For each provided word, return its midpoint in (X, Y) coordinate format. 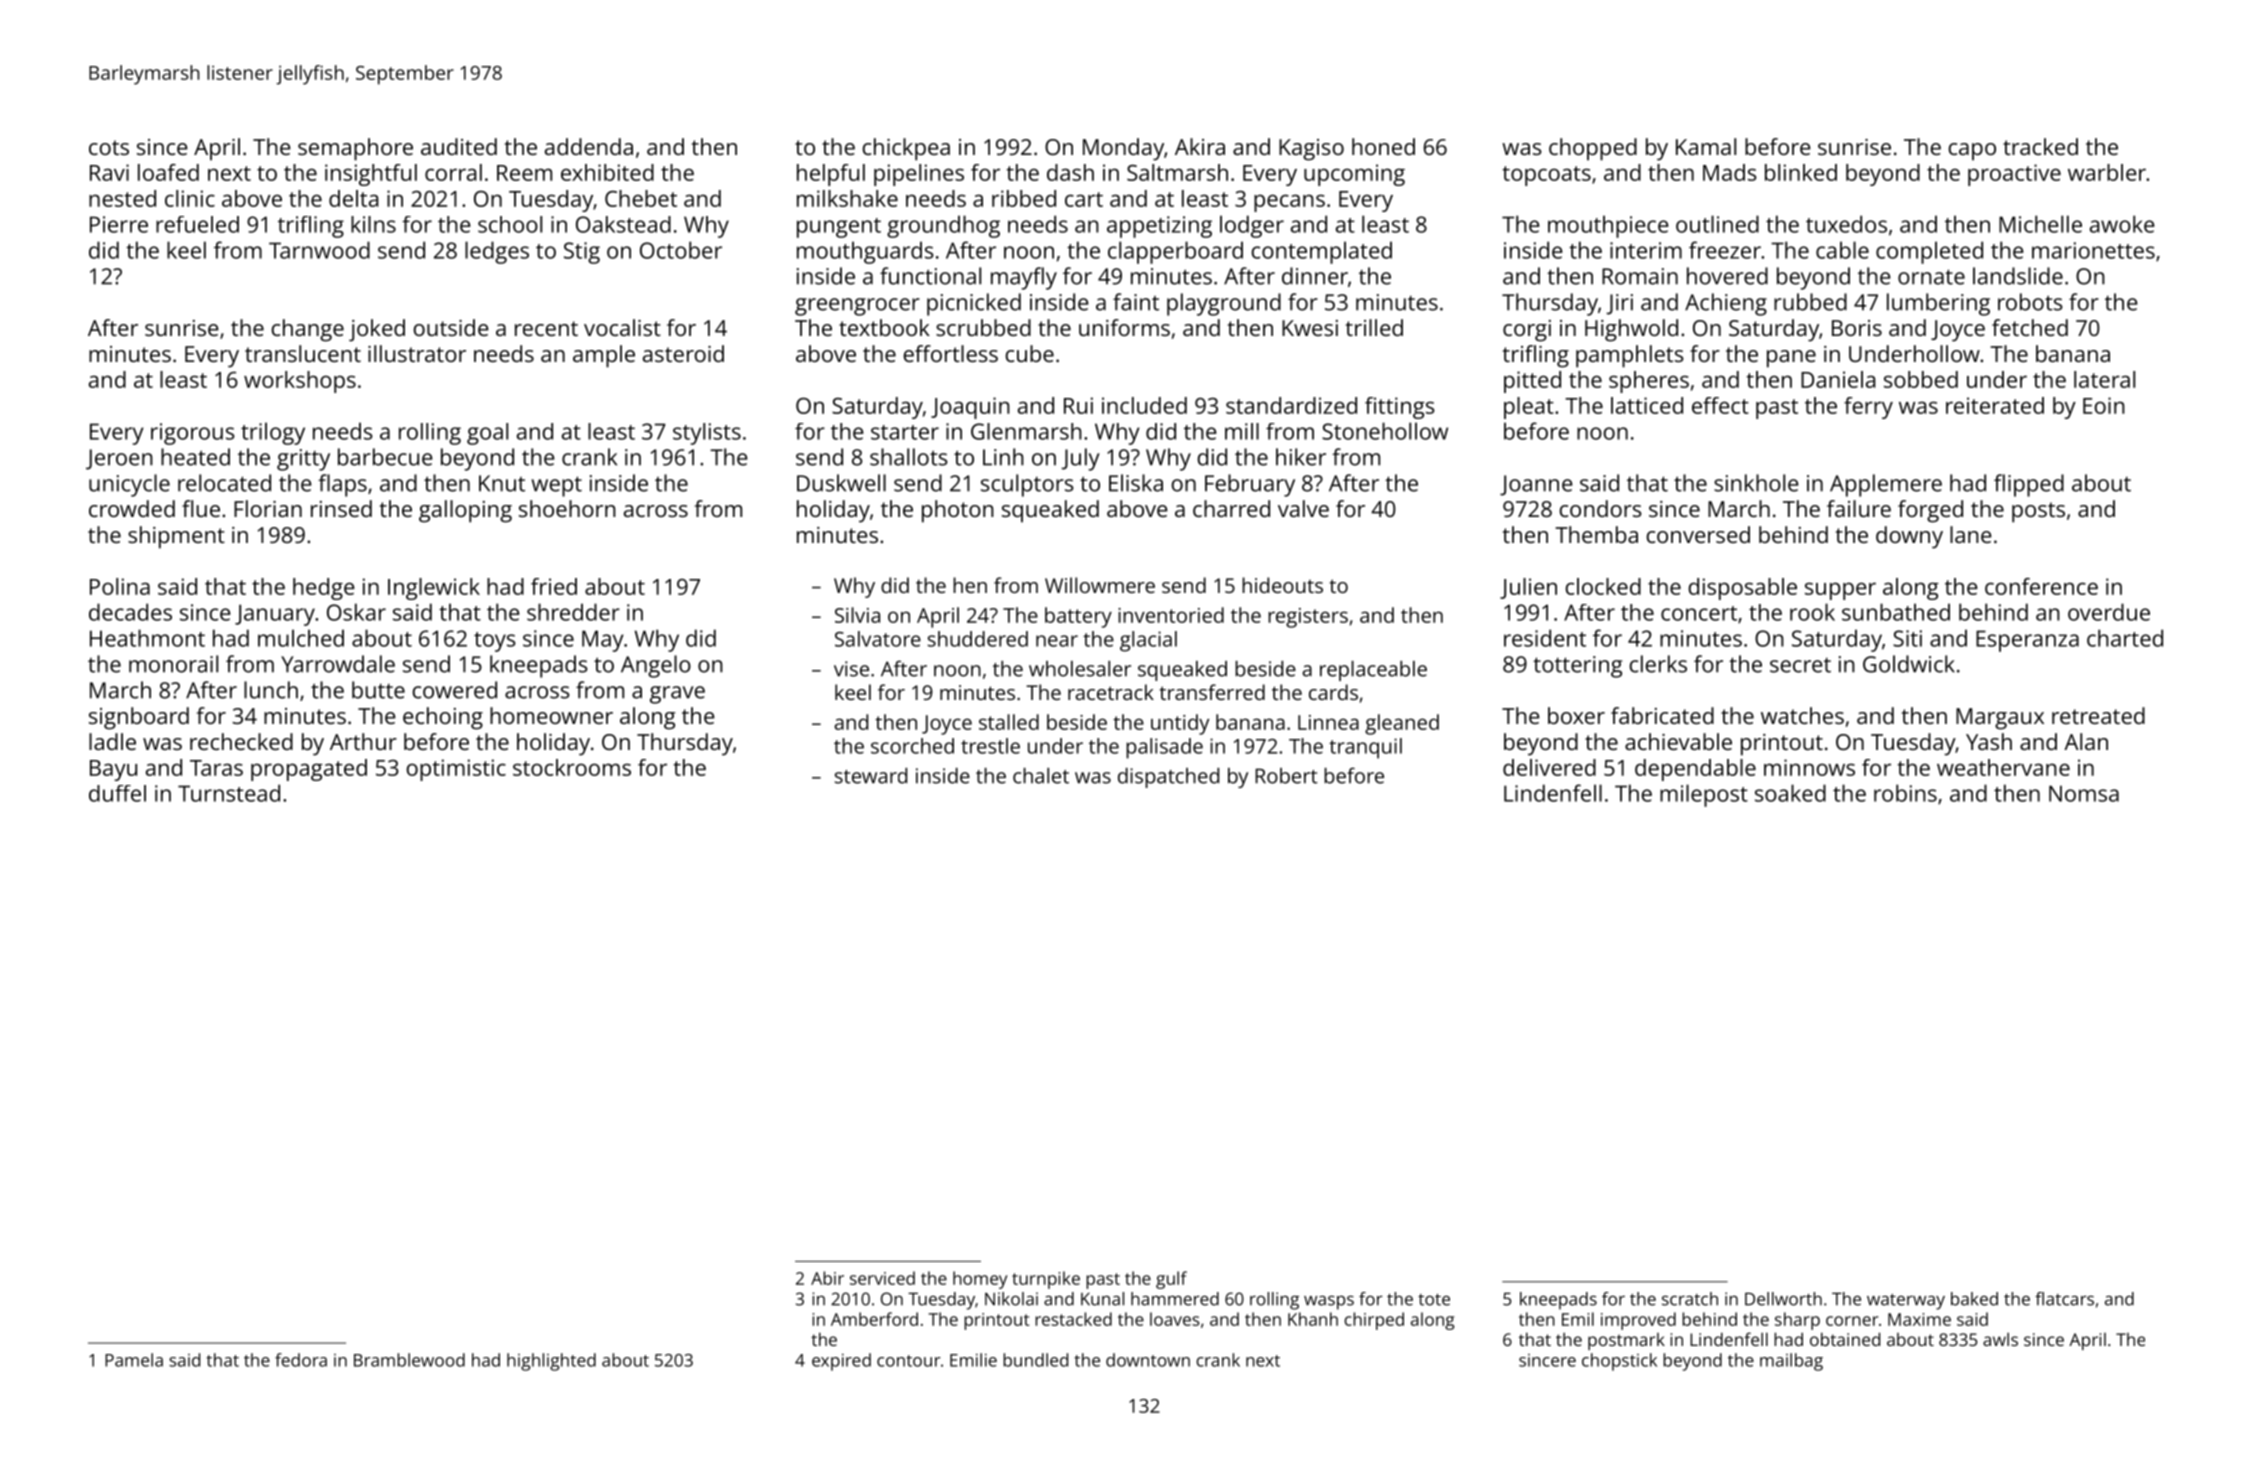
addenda (589, 146)
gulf (1171, 1280)
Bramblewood (409, 1360)
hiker (1301, 457)
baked (1974, 1299)
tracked (2040, 146)
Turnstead (229, 793)
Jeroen (119, 459)
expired (841, 1362)
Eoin (2104, 405)
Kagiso (1311, 150)
